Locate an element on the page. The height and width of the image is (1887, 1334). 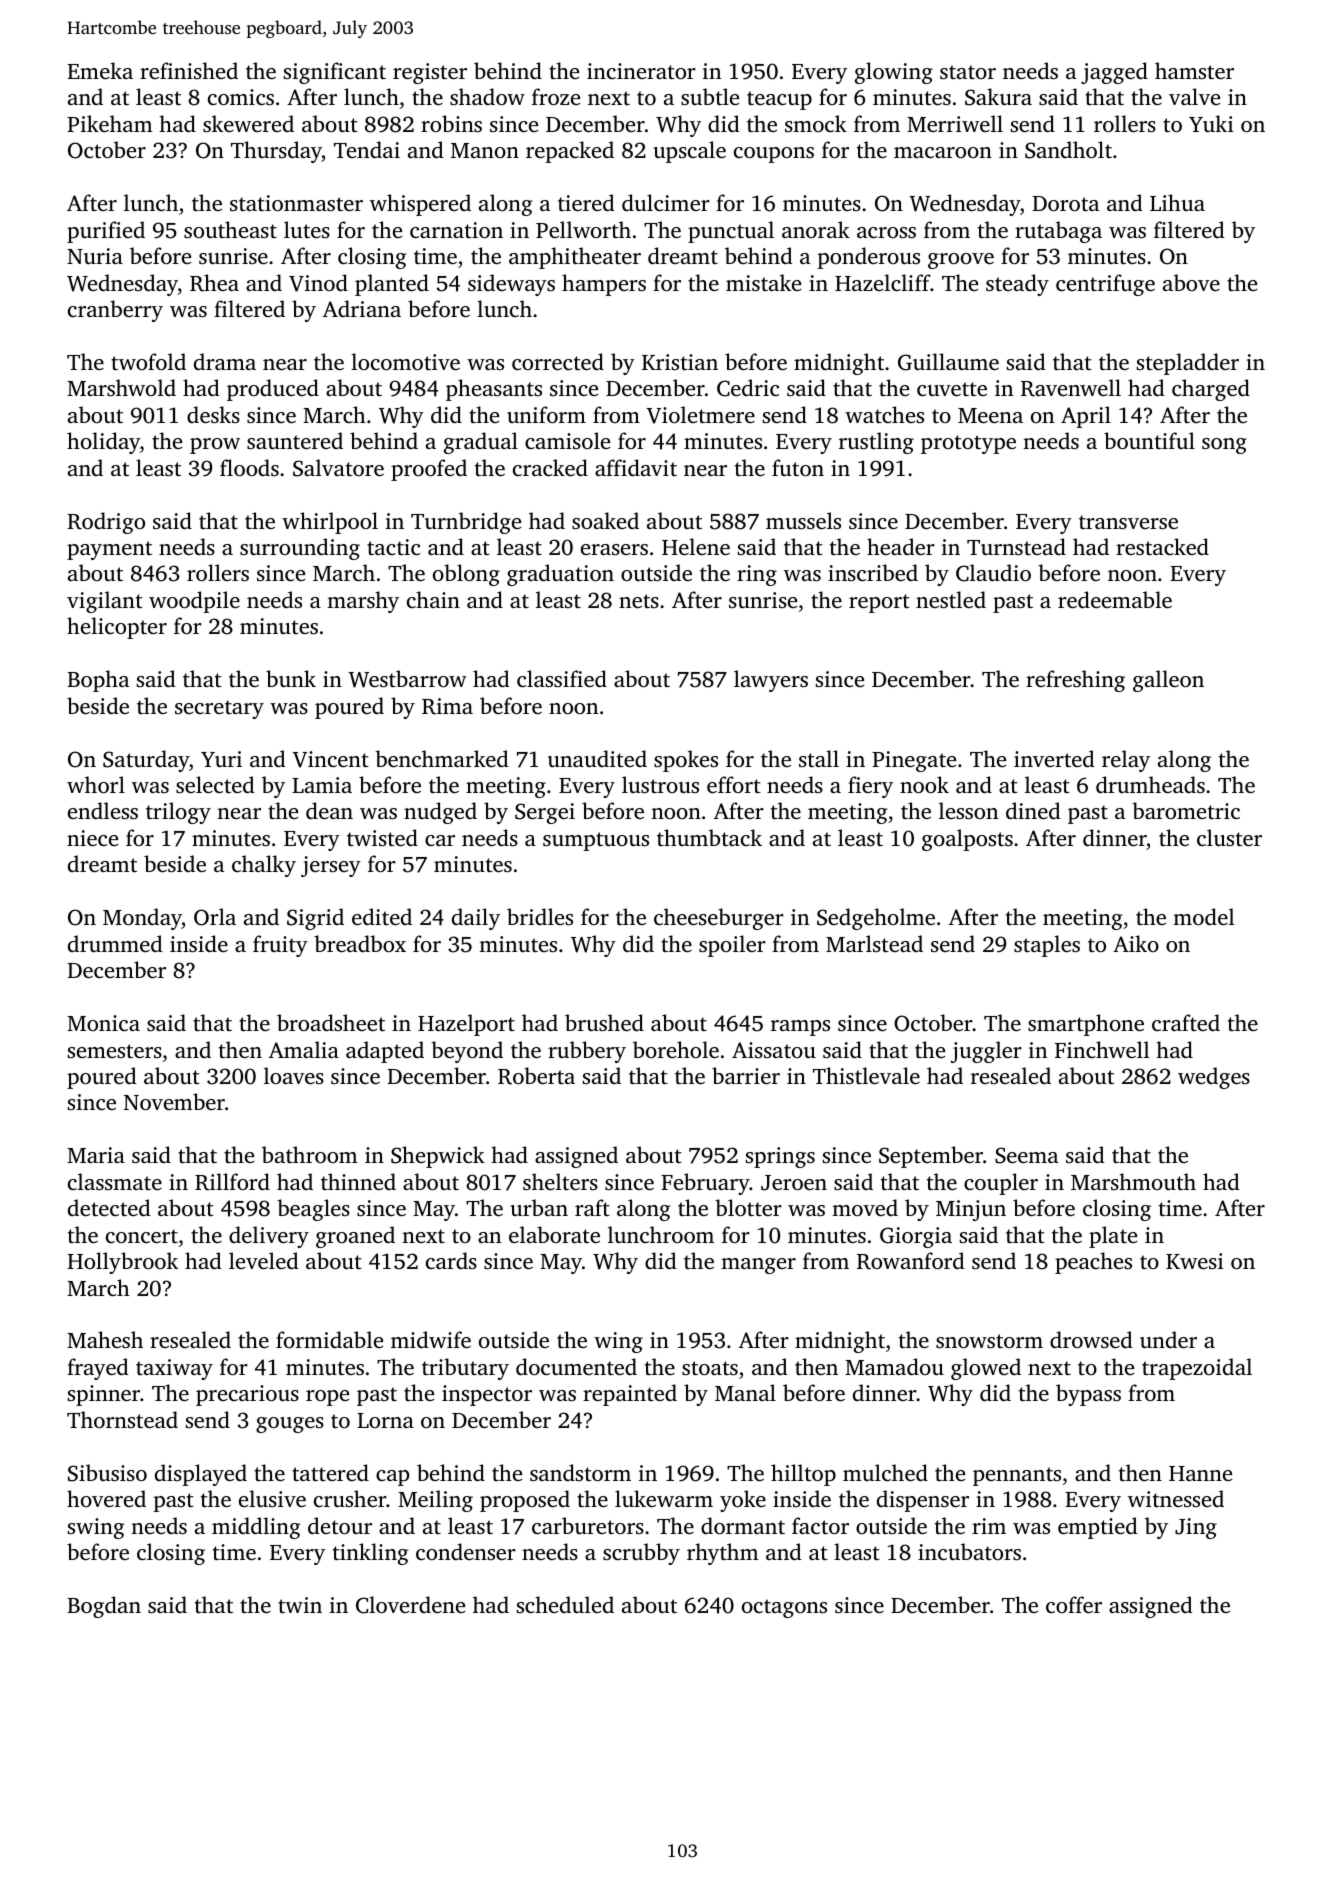
scheduled is located at coordinates (565, 1604).
